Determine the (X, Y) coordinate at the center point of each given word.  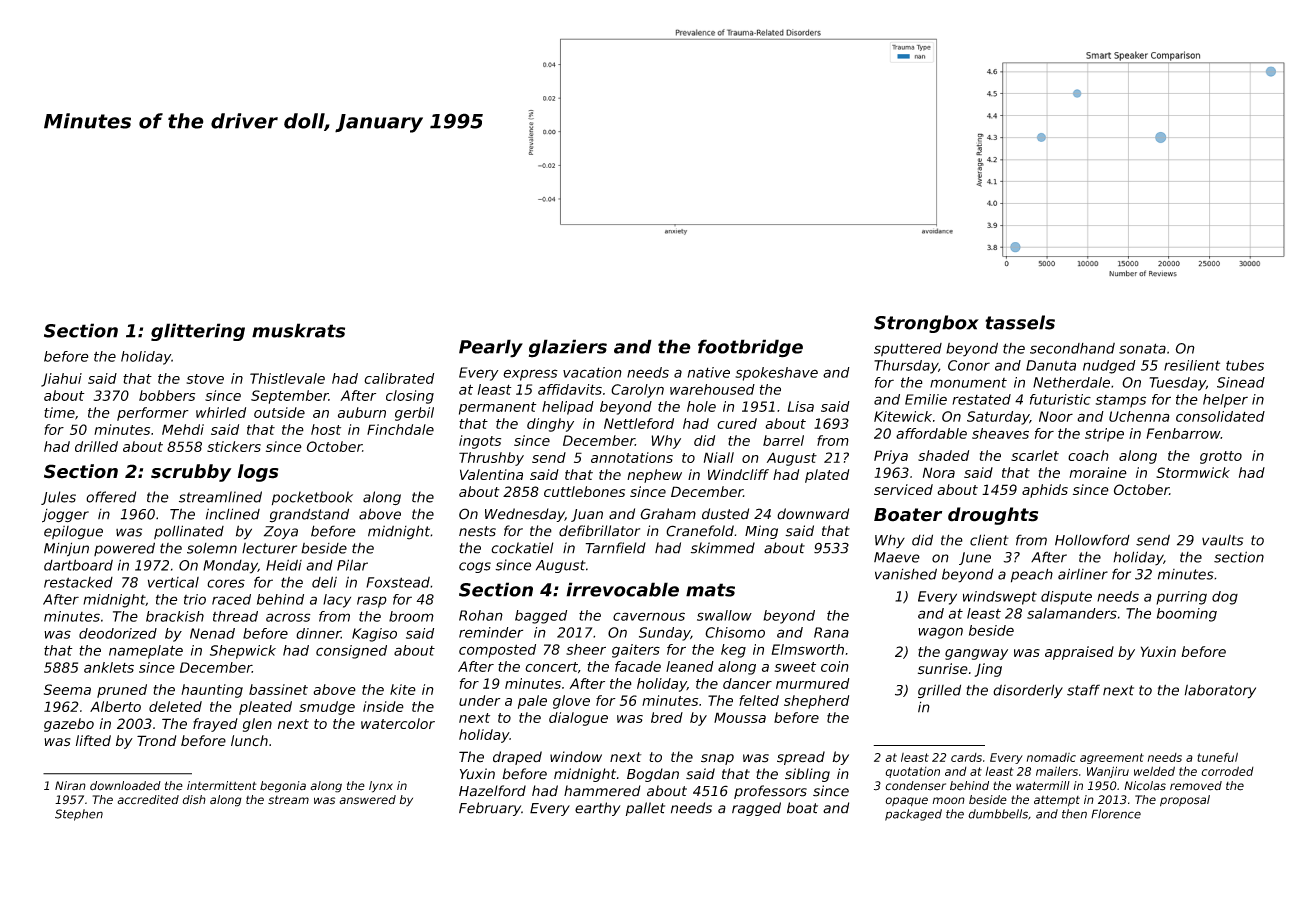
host (326, 429)
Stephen (79, 815)
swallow (724, 615)
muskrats (298, 330)
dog (1225, 598)
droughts (993, 516)
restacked (78, 582)
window (576, 757)
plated (827, 476)
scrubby (191, 473)
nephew (654, 476)
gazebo (69, 725)
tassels (1020, 322)
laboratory (1220, 691)
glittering (198, 332)
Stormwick (1193, 472)
